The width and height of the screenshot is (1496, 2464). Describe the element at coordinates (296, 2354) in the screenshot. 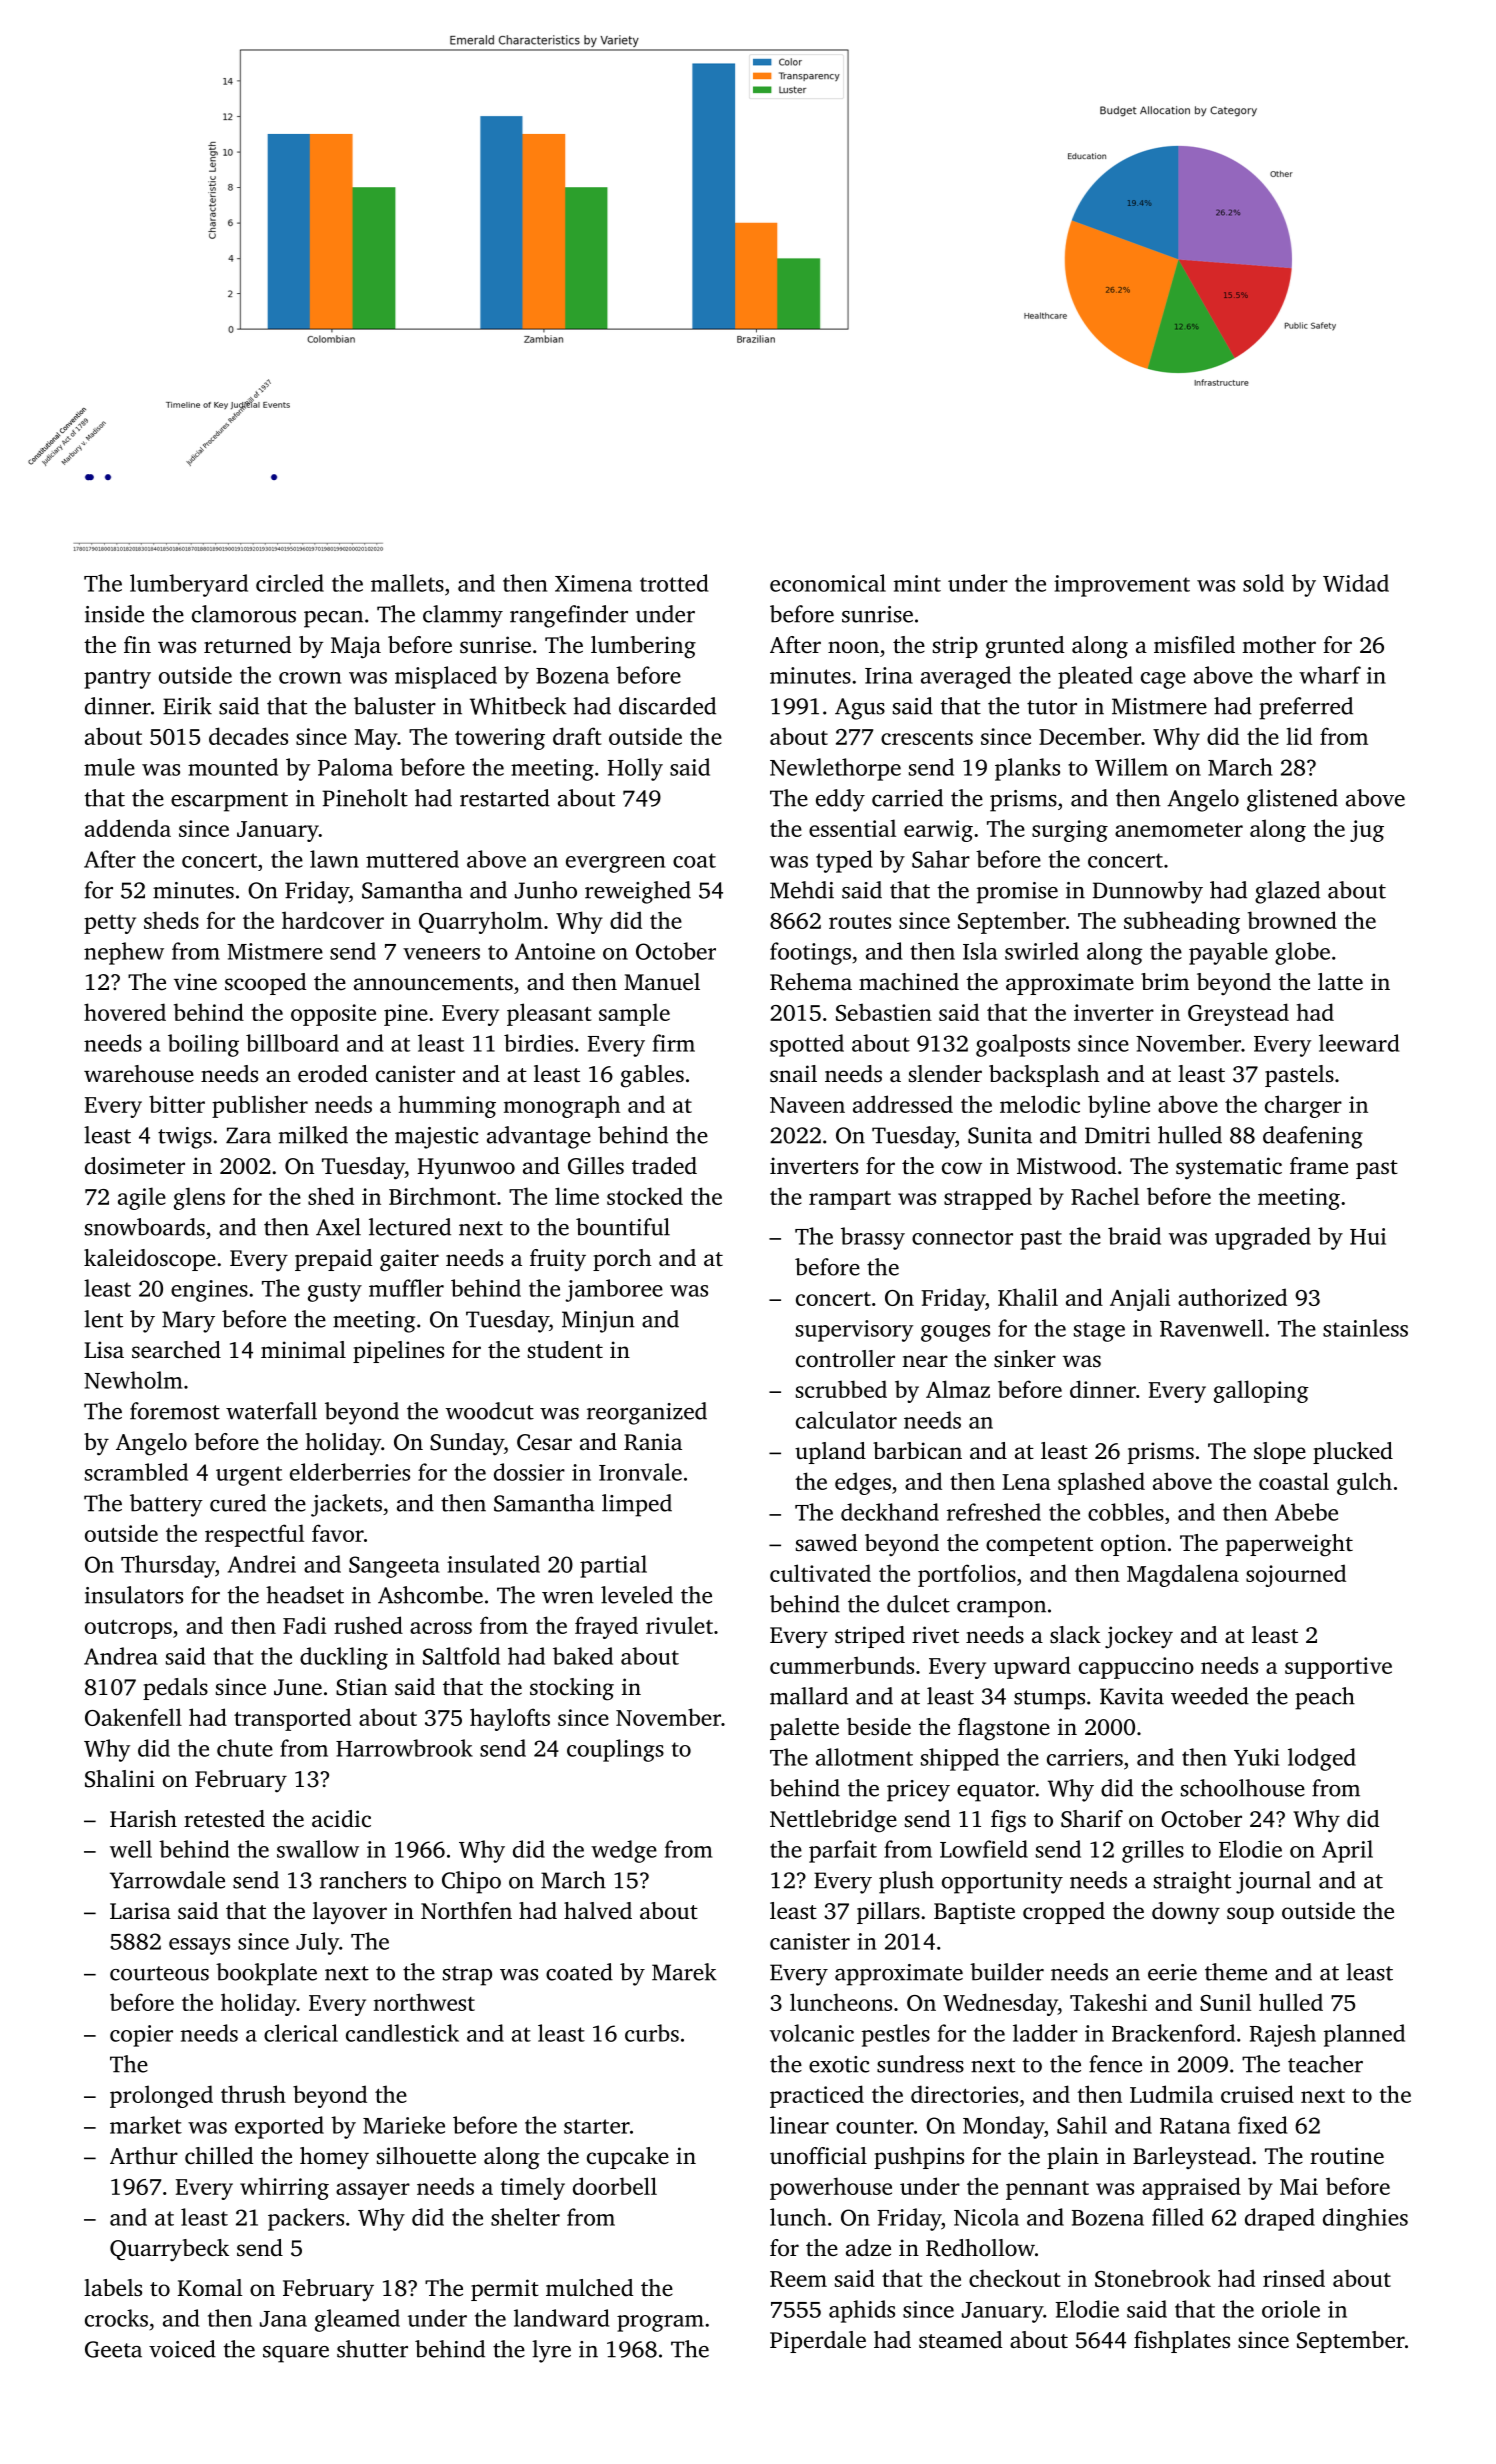

I see `square` at that location.
